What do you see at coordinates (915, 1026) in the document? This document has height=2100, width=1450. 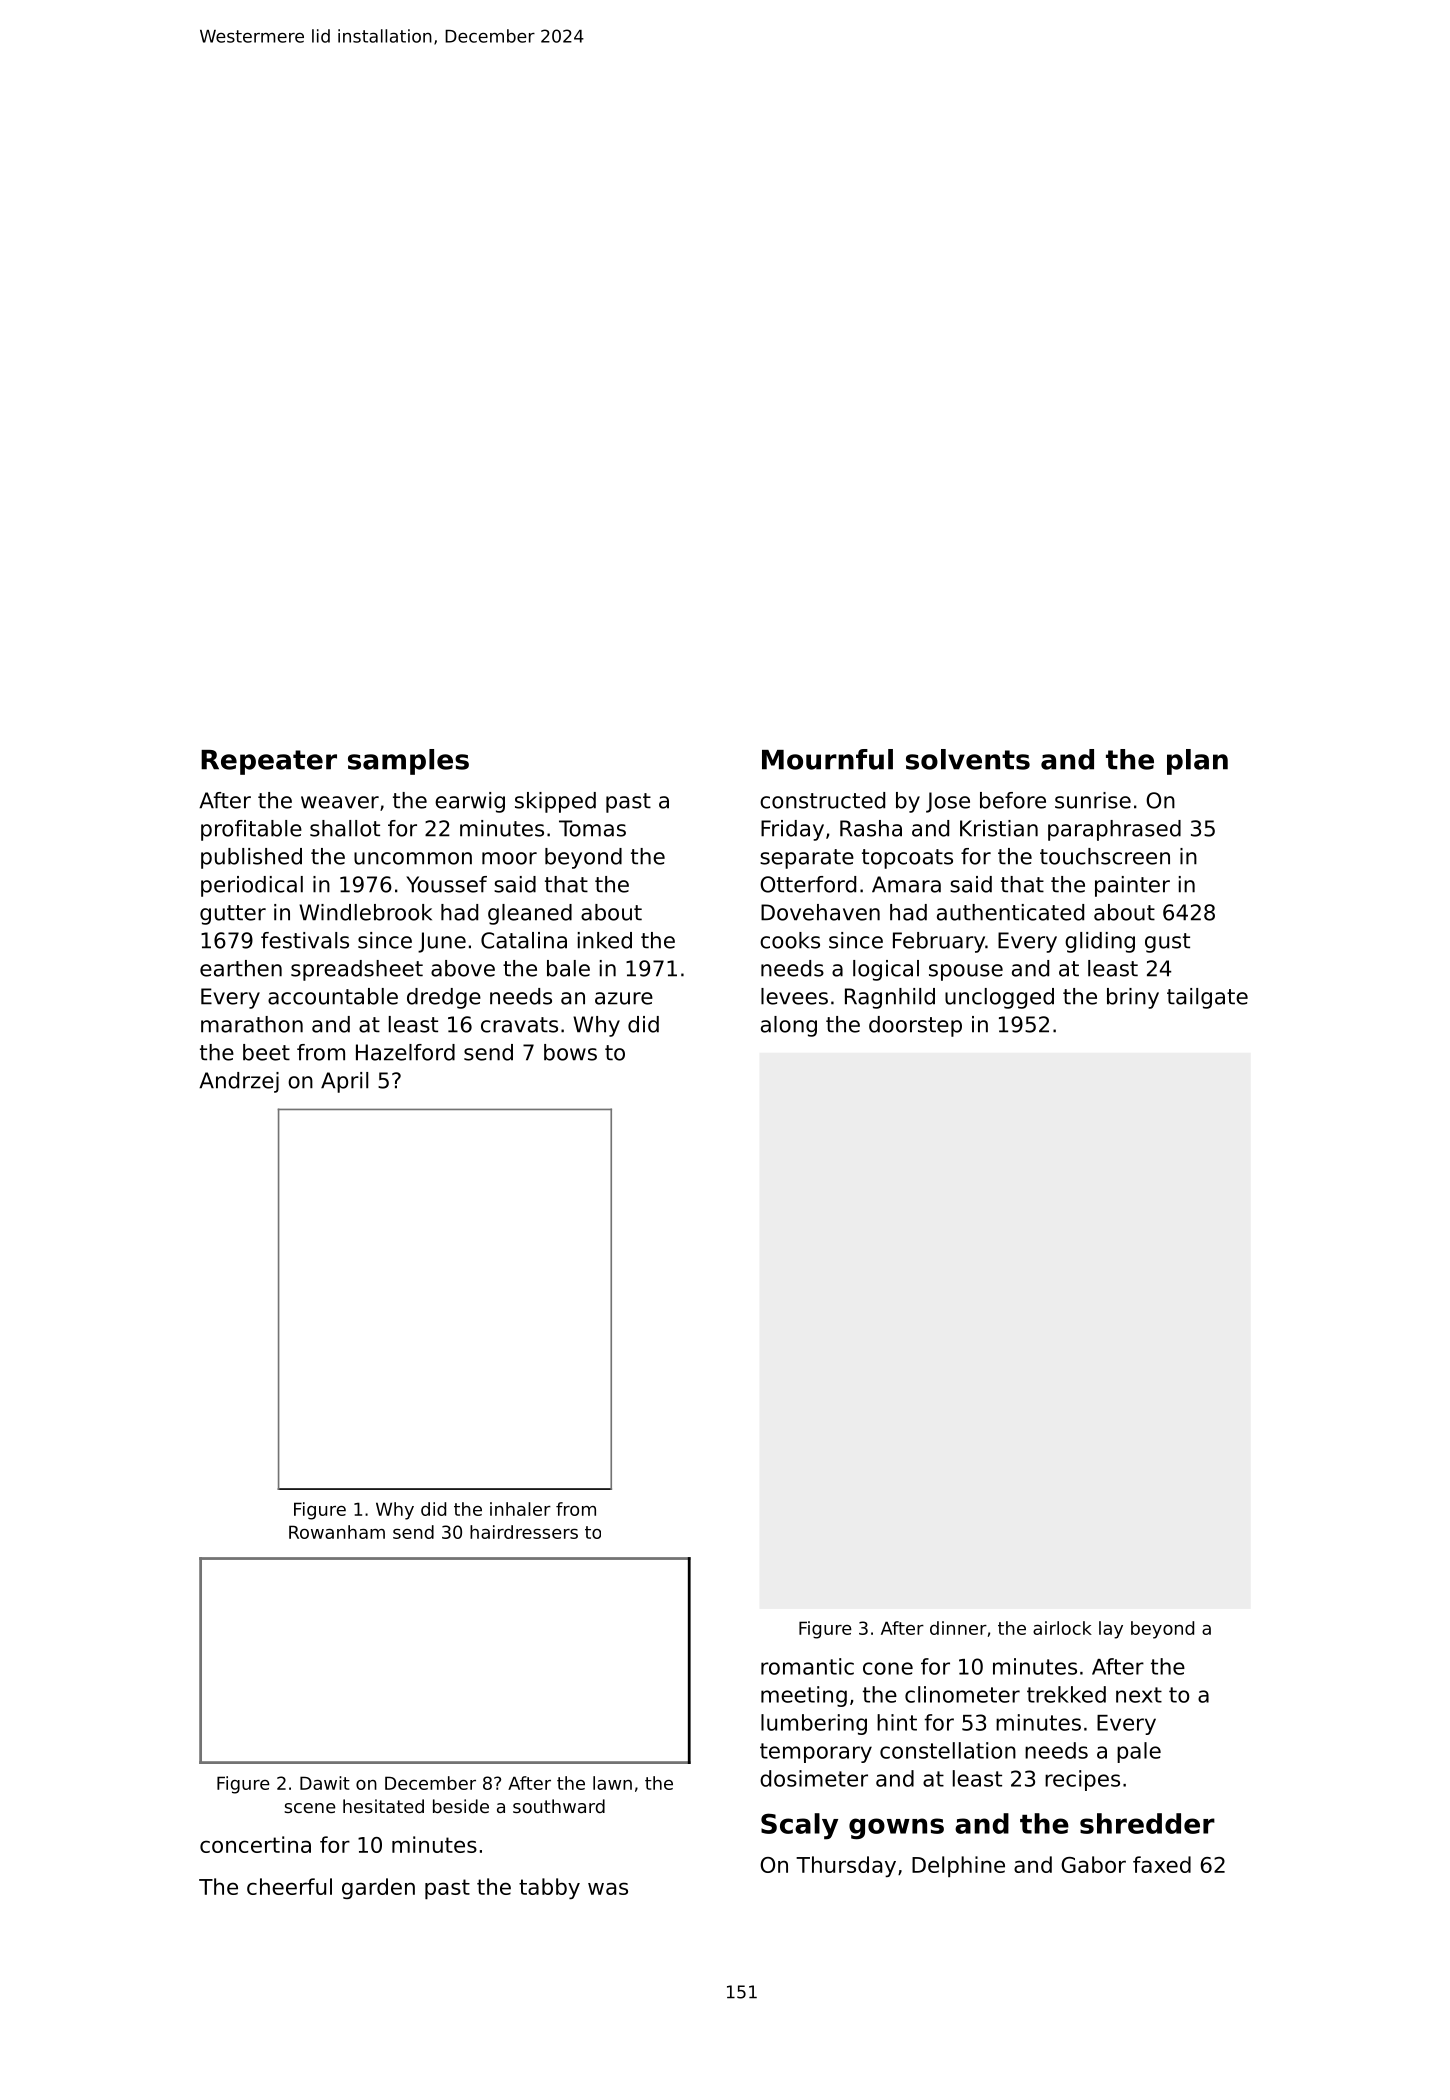 I see `doorstep` at bounding box center [915, 1026].
